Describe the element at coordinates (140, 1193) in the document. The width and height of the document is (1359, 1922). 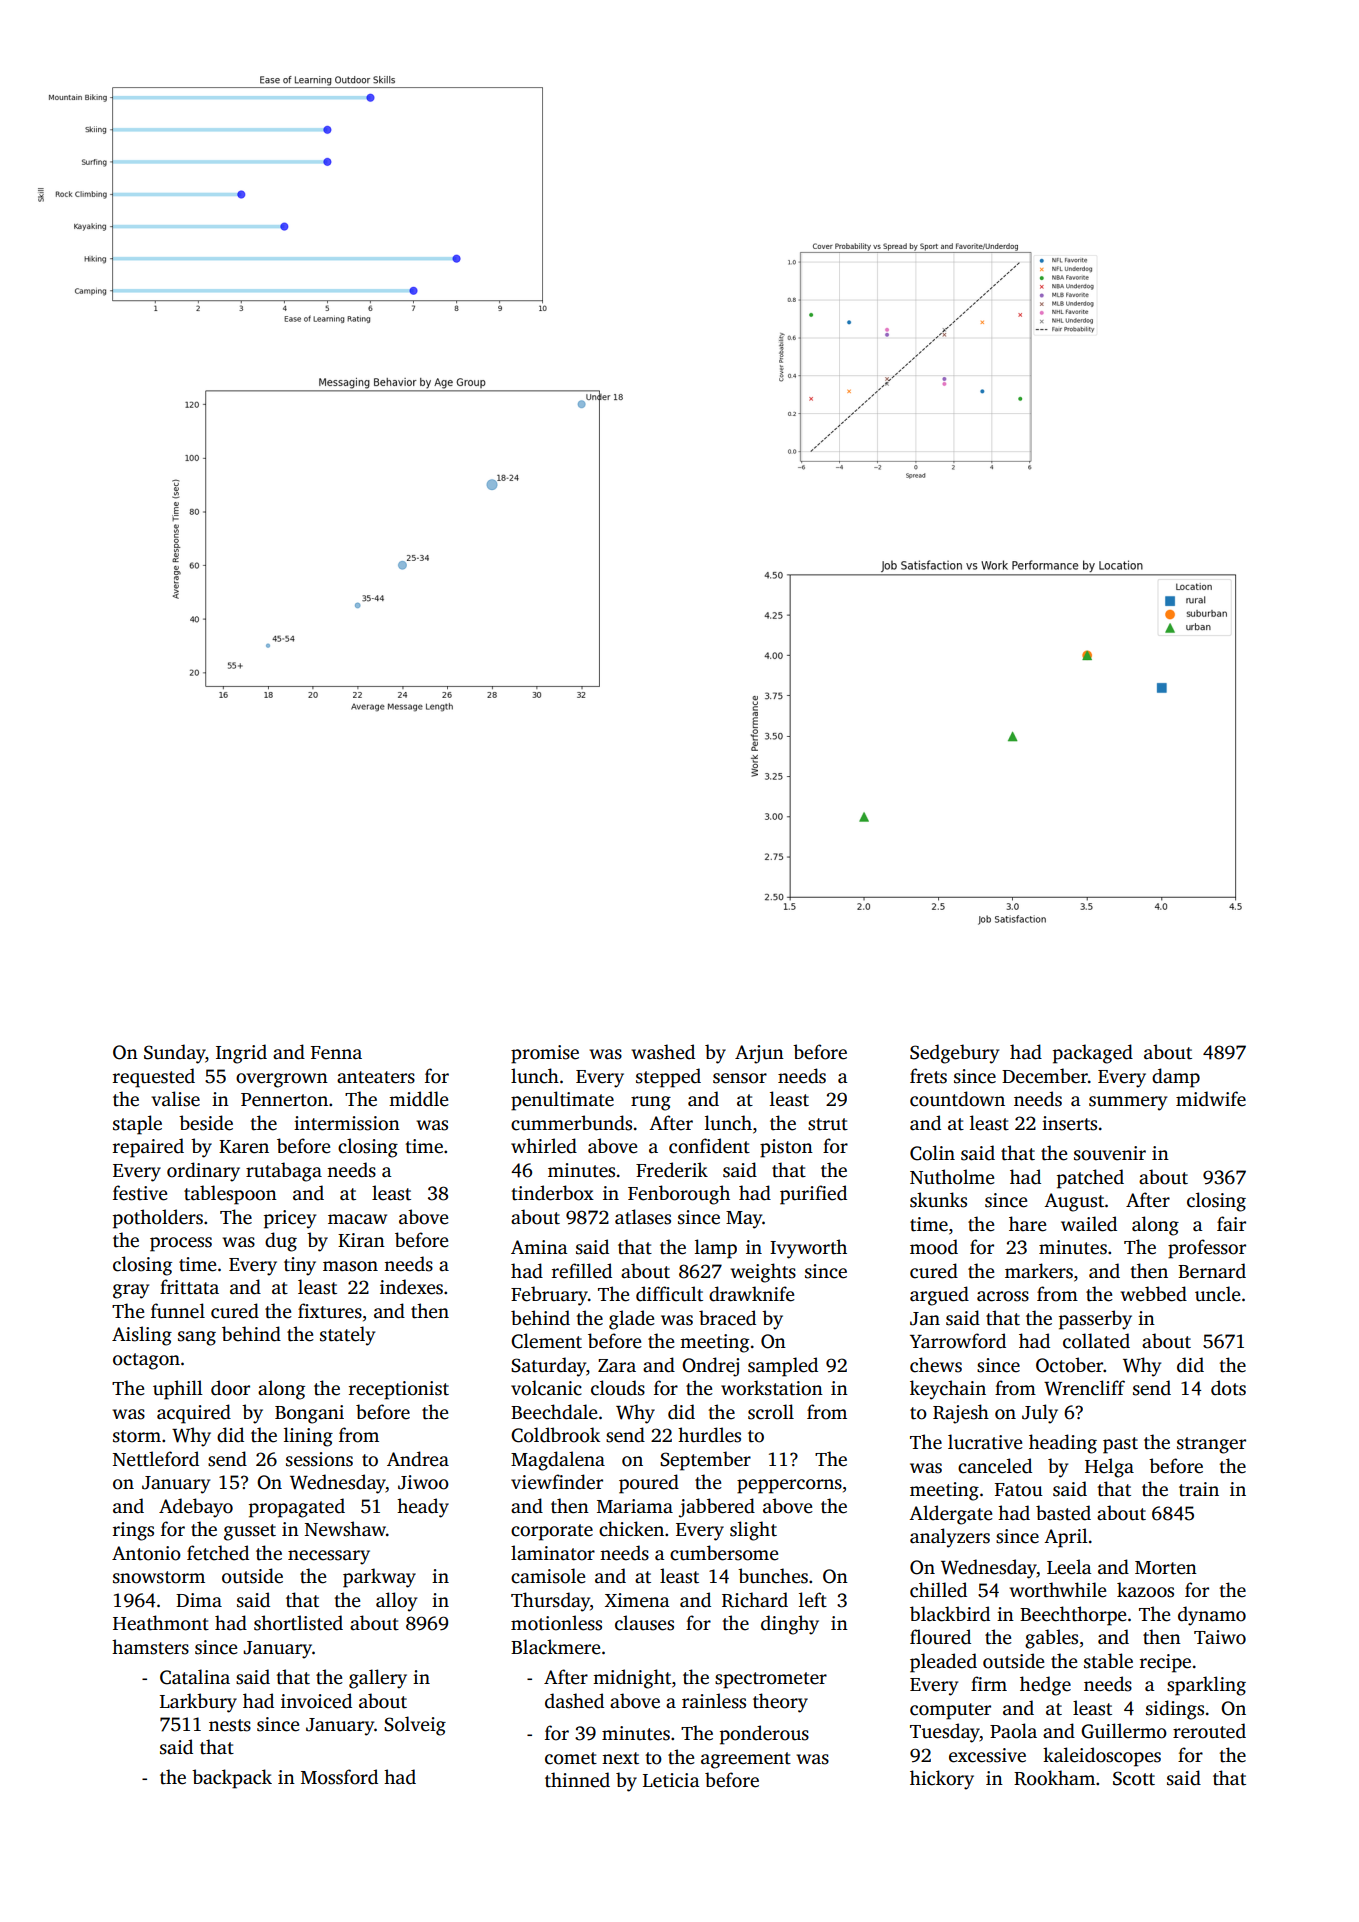
I see `festive` at that location.
